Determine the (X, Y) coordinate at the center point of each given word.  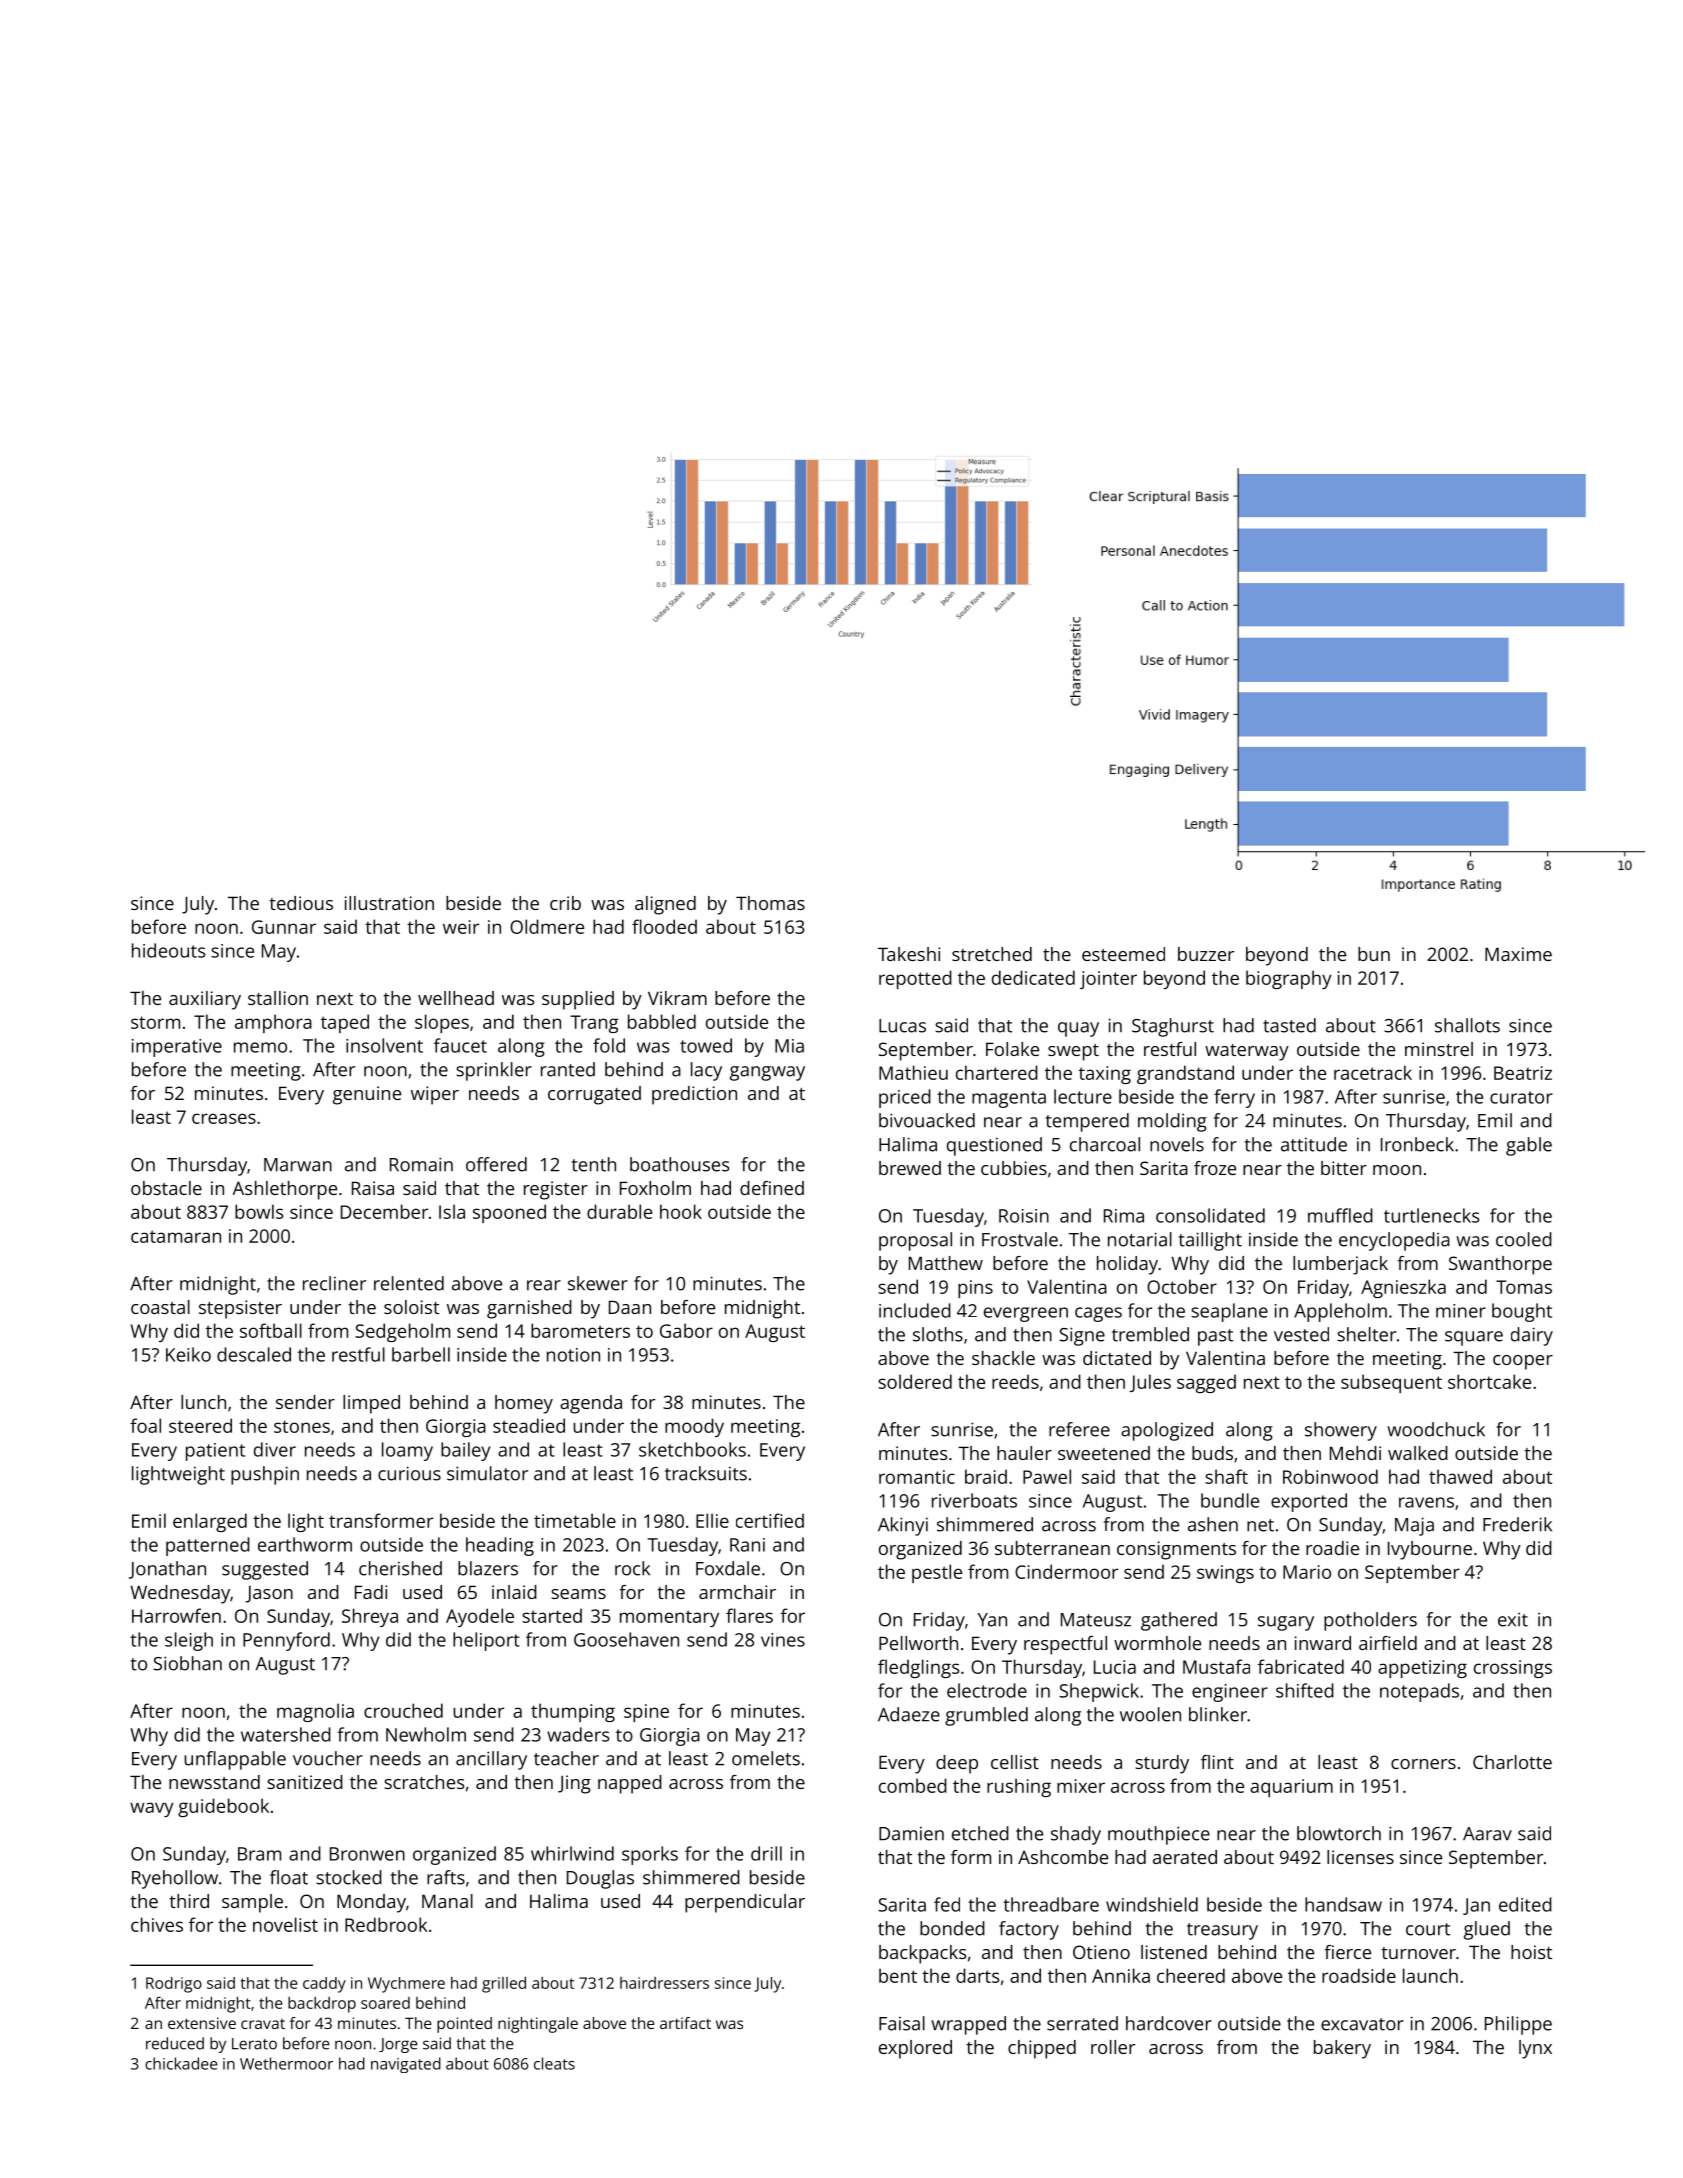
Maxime (1518, 954)
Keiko (188, 1354)
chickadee (181, 2063)
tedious (301, 903)
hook (681, 1211)
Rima (1124, 1216)
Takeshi (909, 954)
